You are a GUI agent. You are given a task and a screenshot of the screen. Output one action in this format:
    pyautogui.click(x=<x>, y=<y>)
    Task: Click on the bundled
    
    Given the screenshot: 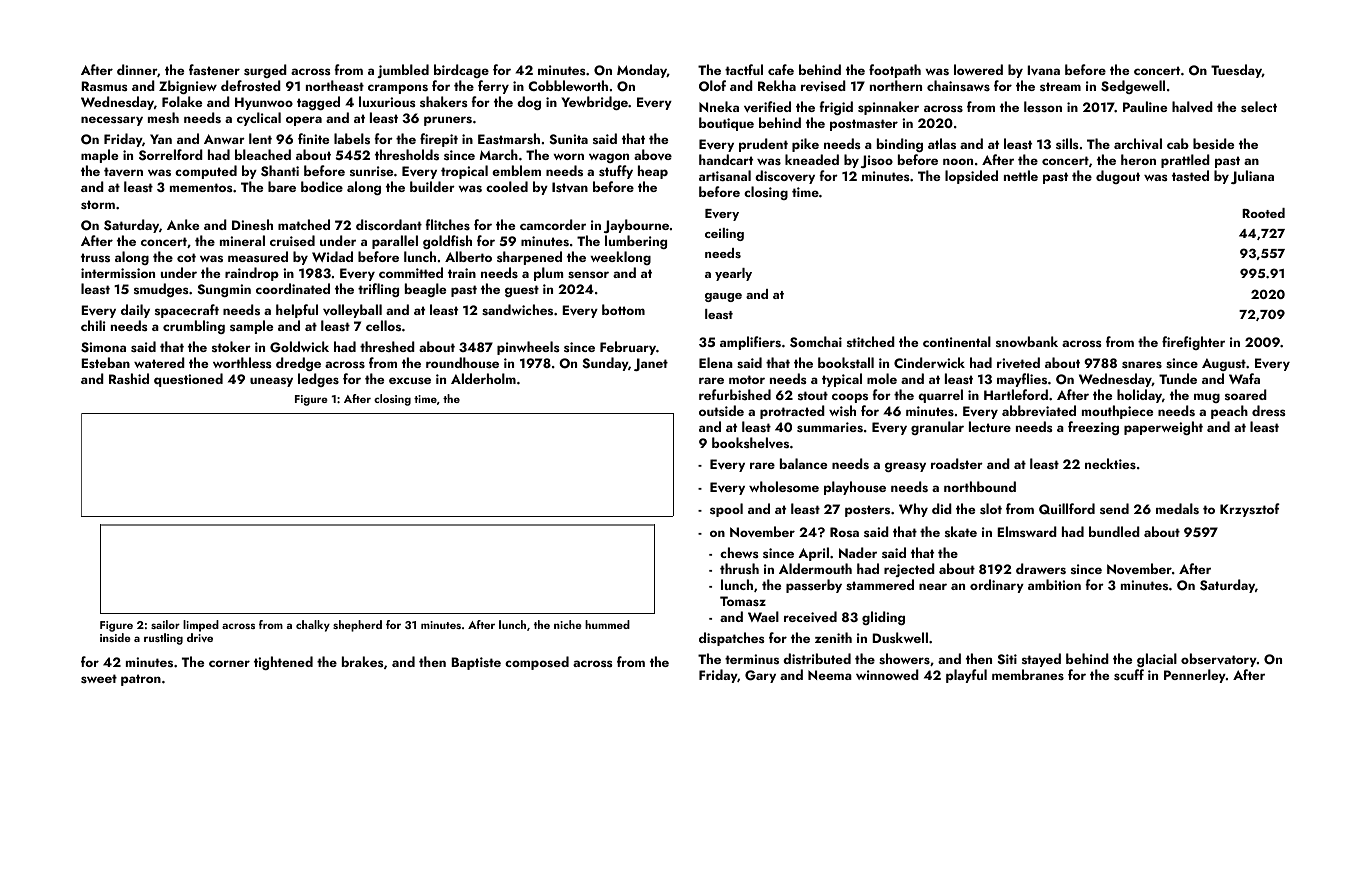 What is the action you would take?
    pyautogui.click(x=1114, y=531)
